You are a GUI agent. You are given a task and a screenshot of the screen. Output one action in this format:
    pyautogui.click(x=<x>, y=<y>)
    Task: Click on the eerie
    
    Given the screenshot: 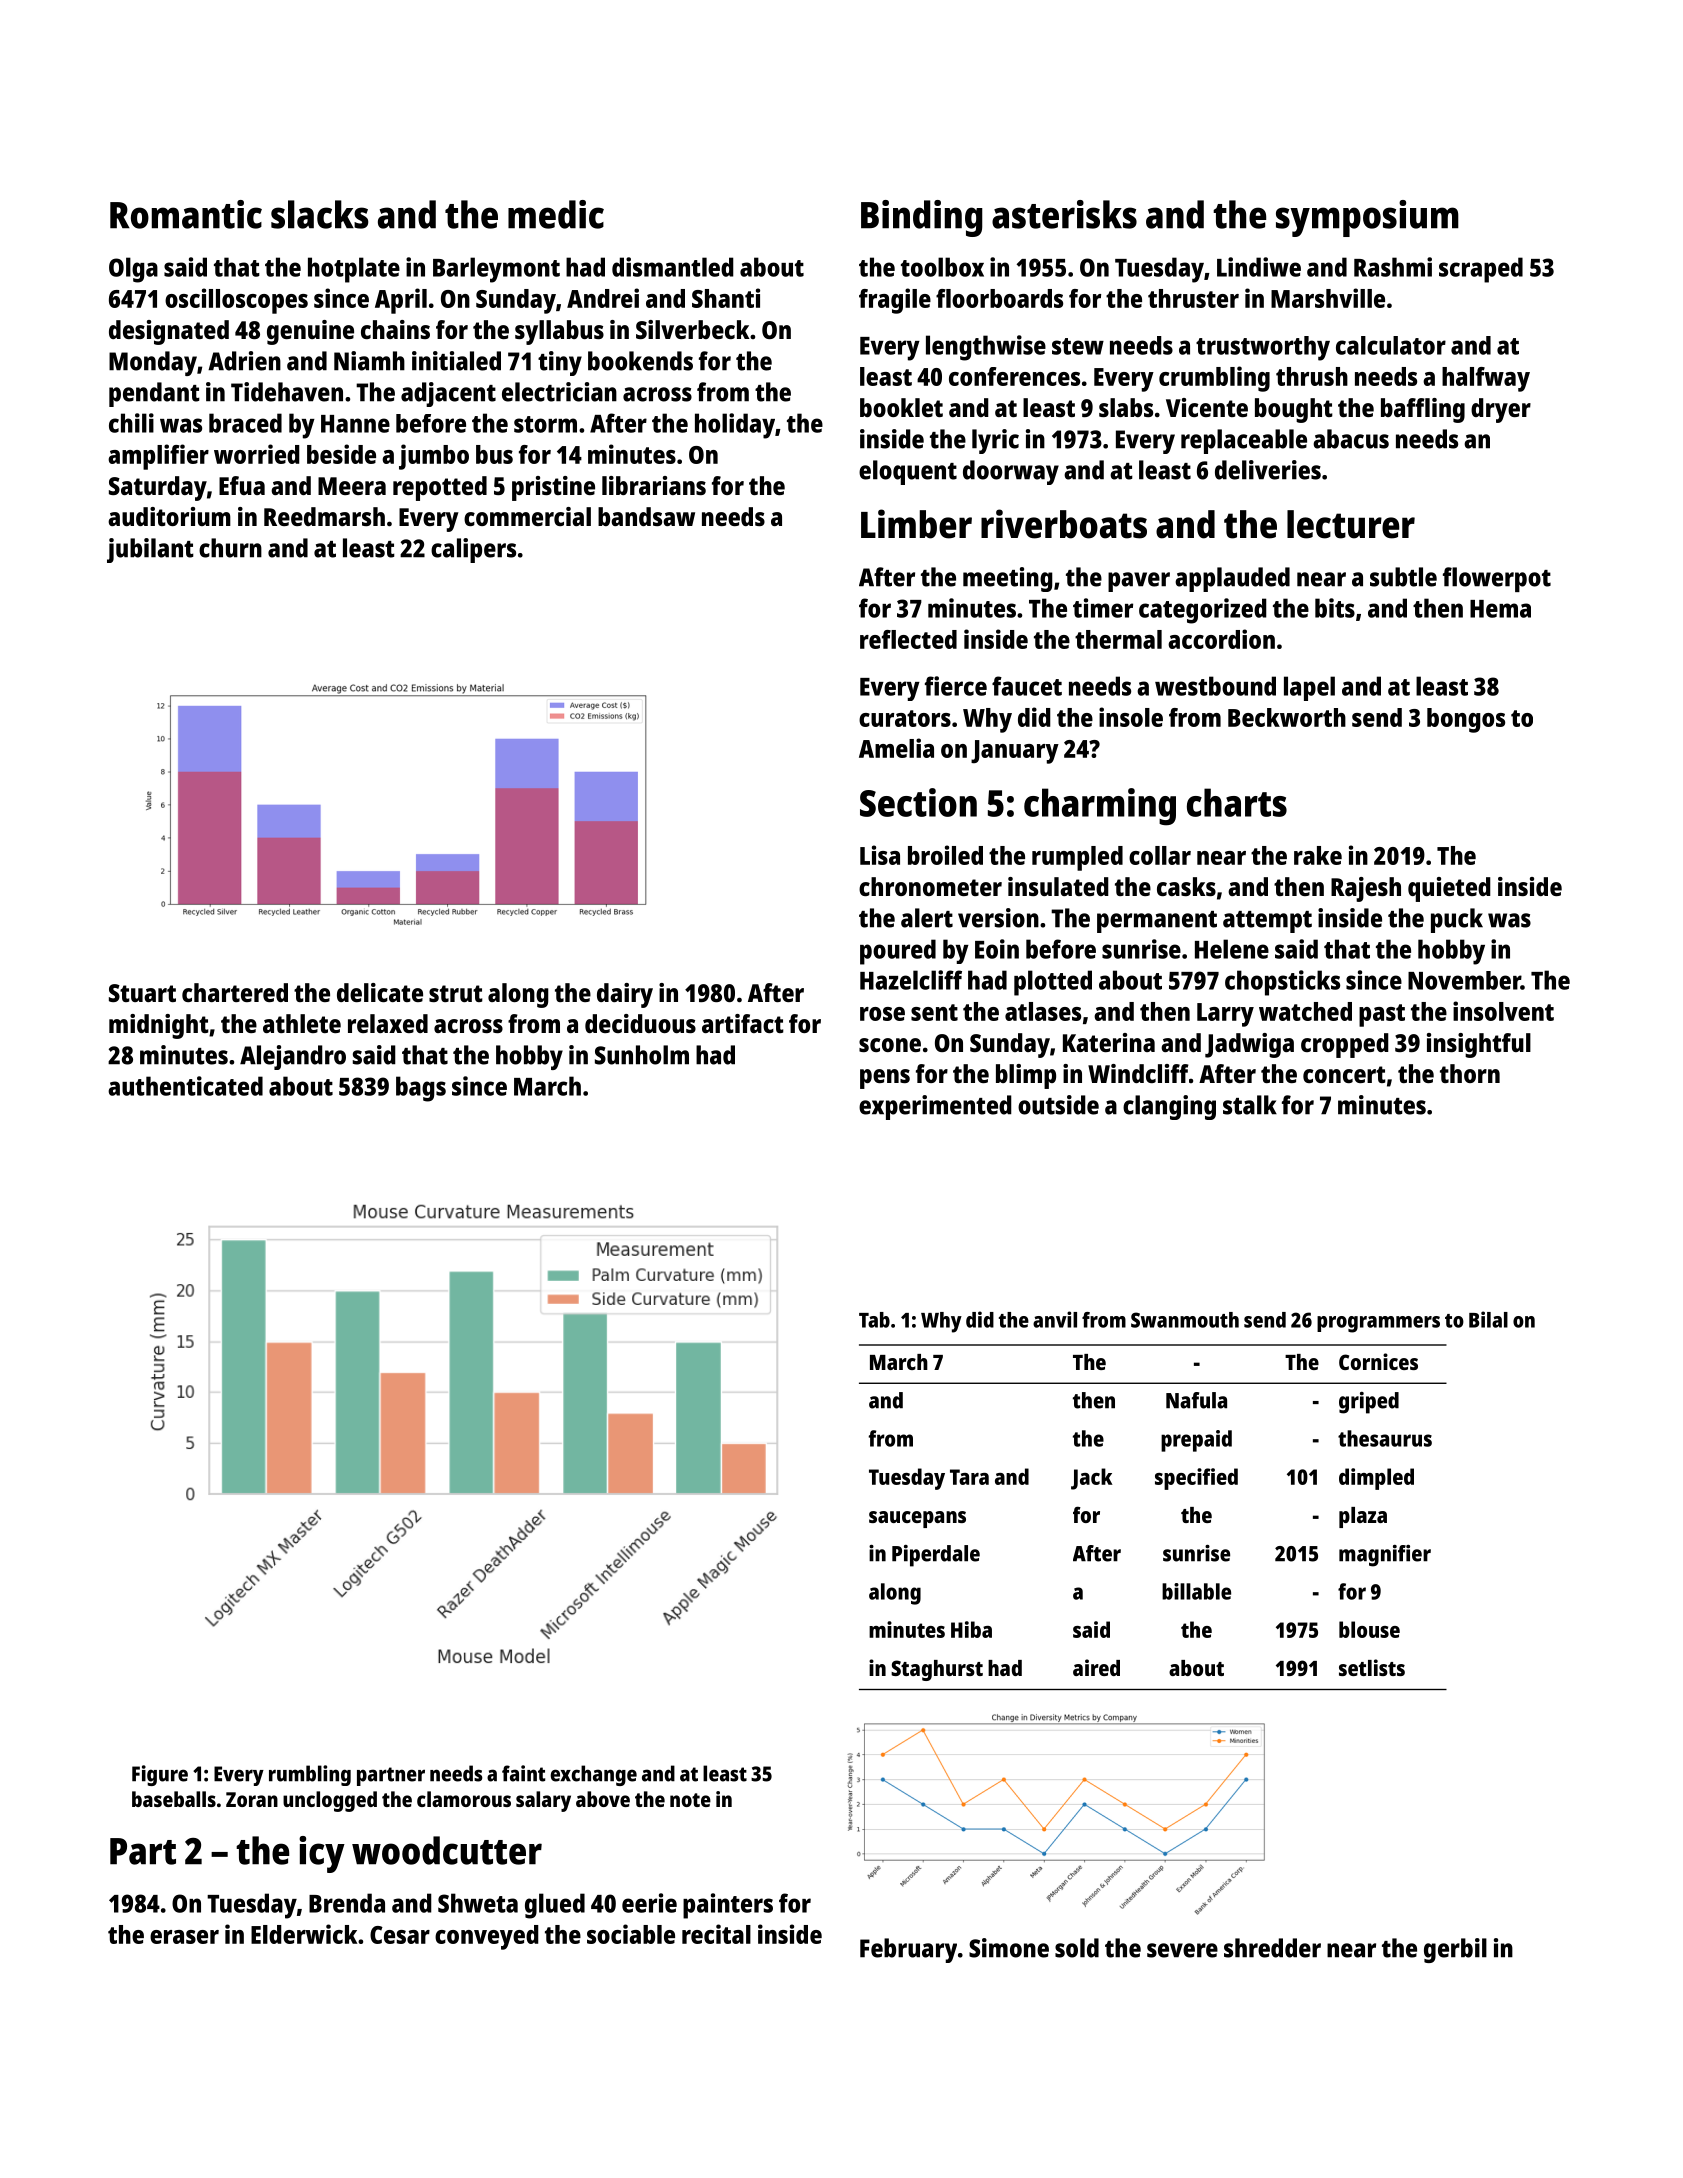 What is the action you would take?
    pyautogui.click(x=649, y=1903)
